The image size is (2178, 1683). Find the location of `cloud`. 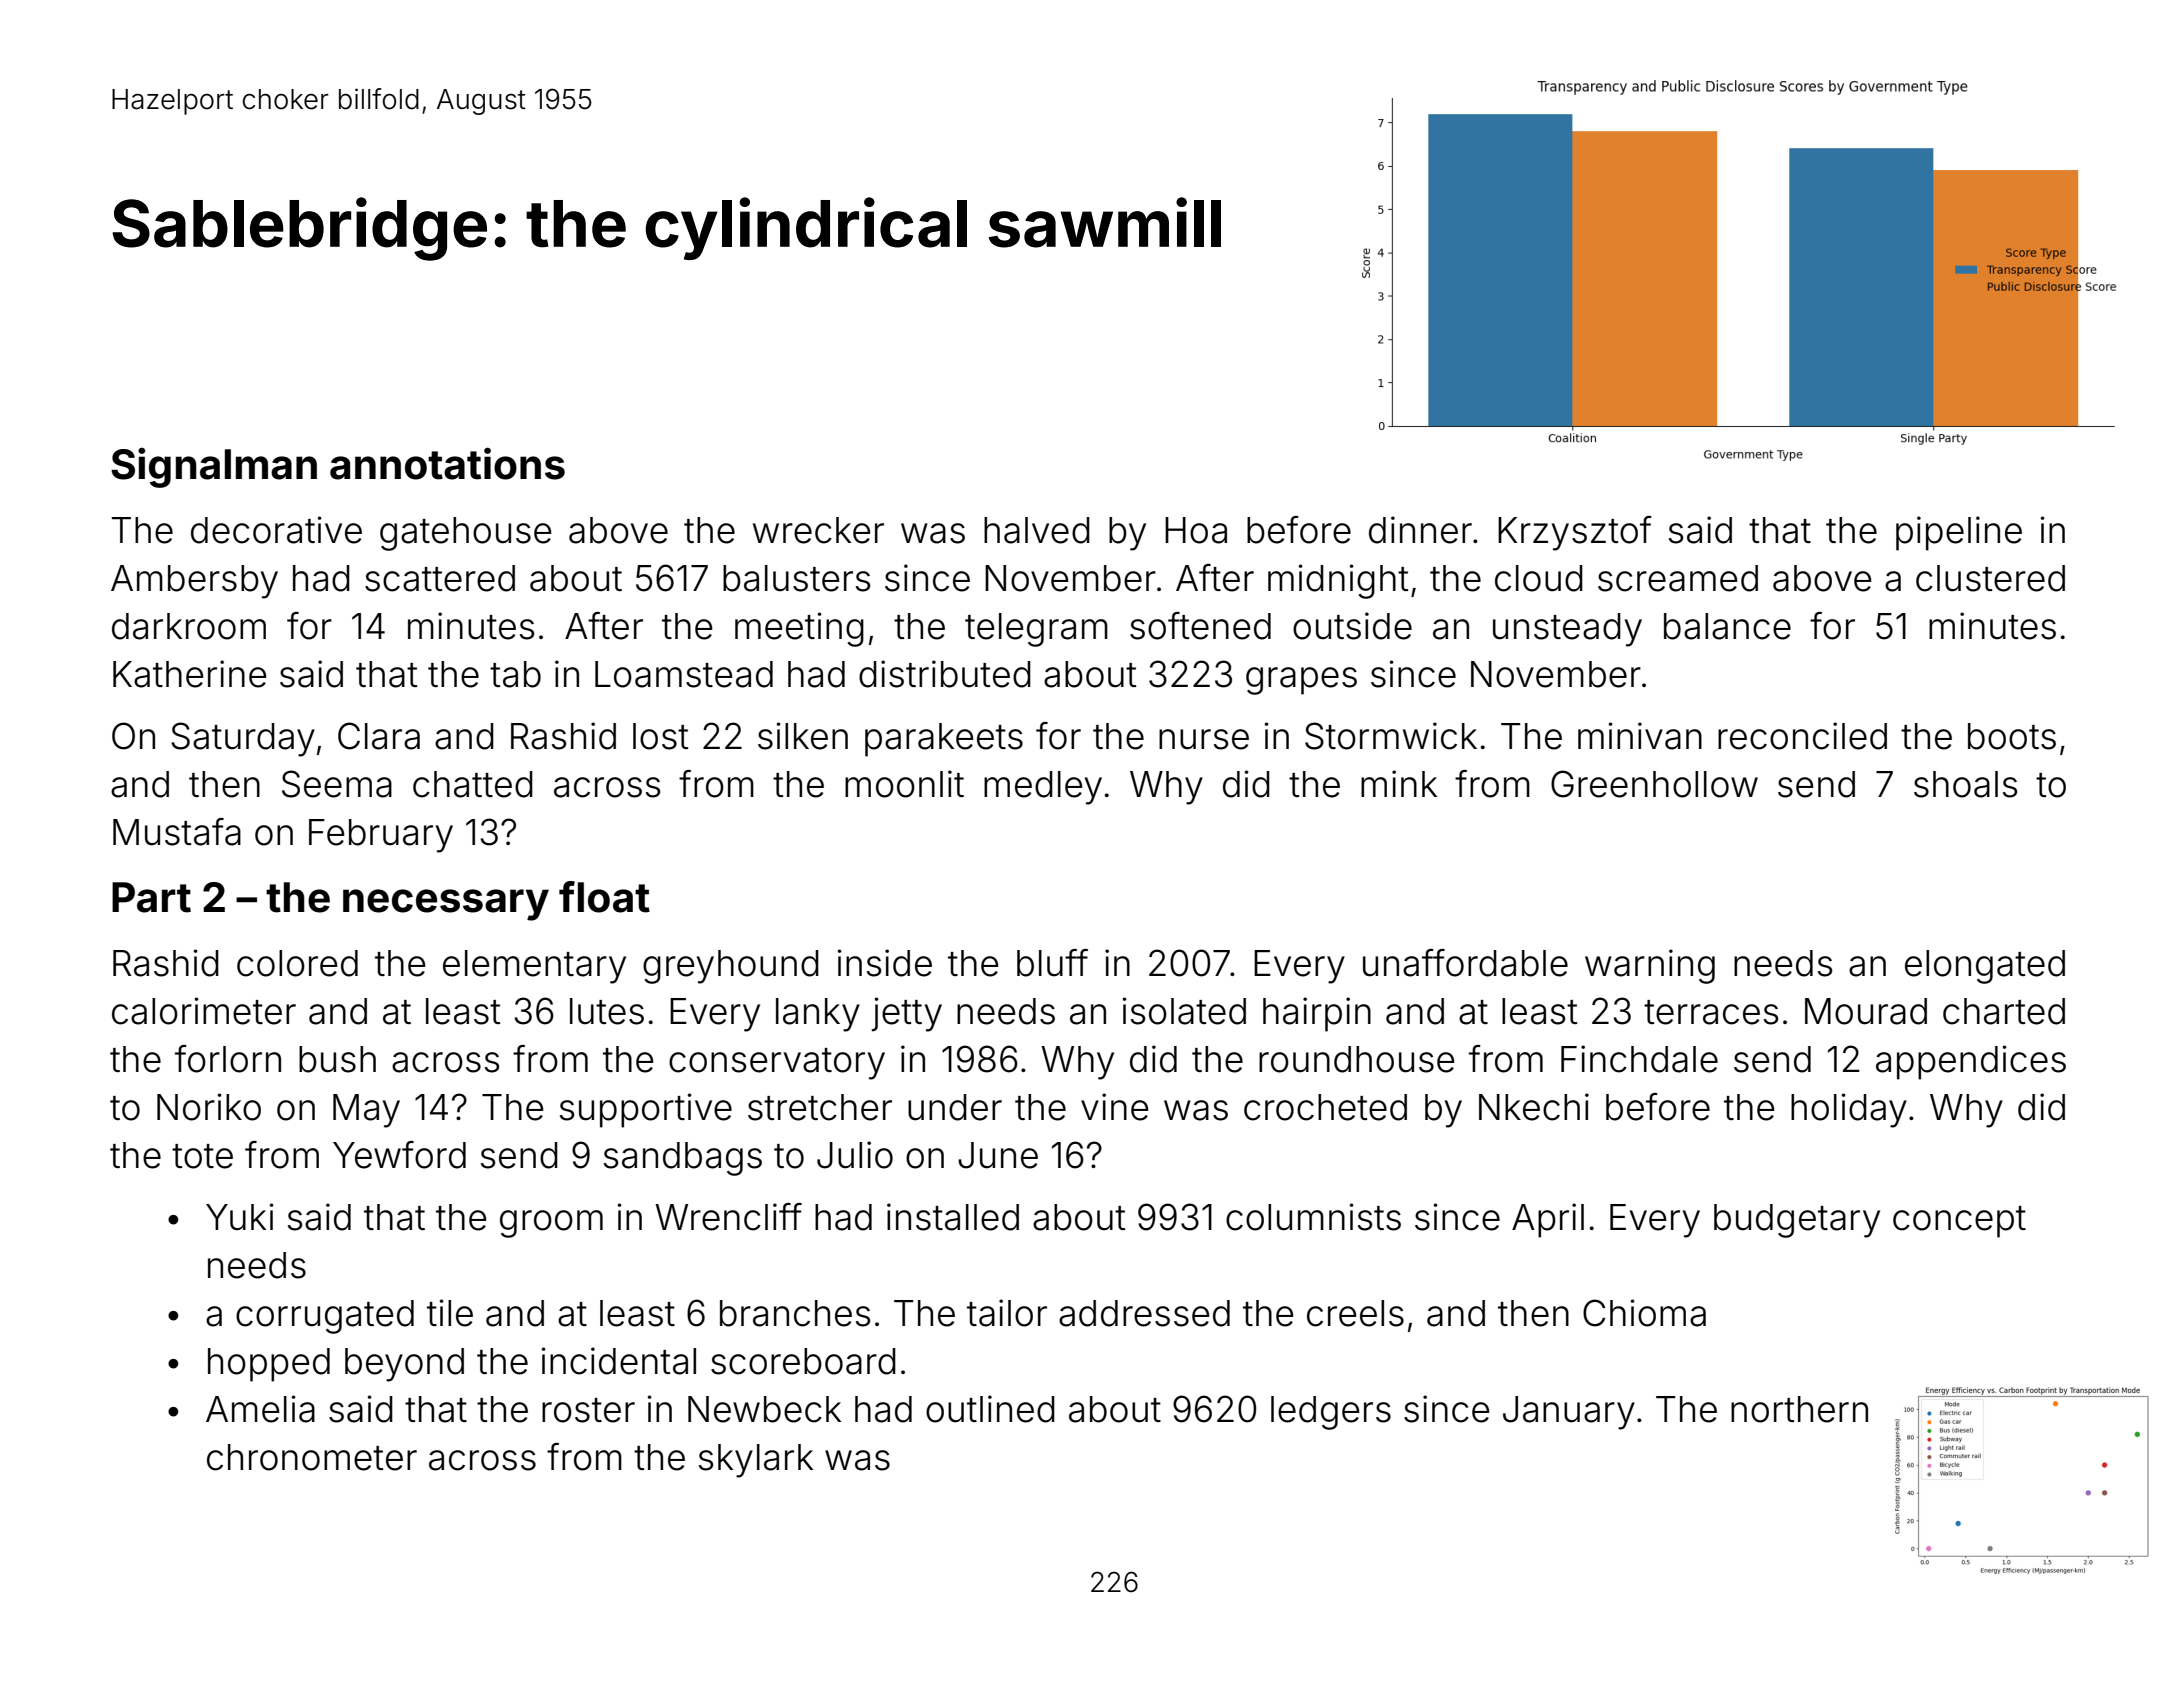

cloud is located at coordinates (1539, 578).
